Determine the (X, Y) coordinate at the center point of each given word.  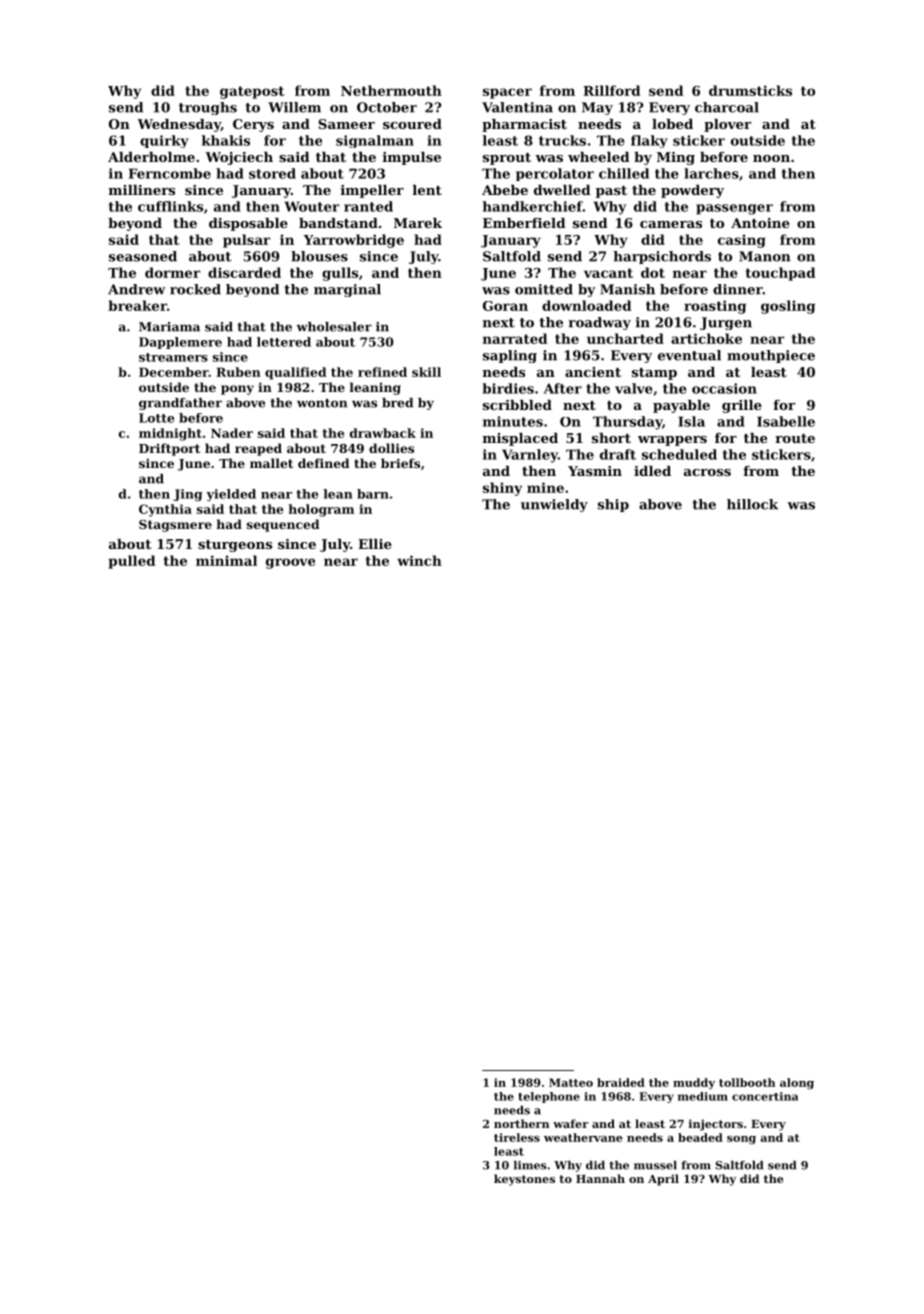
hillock (752, 504)
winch (419, 560)
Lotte (156, 418)
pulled (132, 562)
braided (621, 1082)
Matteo (571, 1082)
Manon (764, 256)
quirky (164, 141)
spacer (507, 93)
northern (521, 1123)
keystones (524, 1180)
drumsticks (750, 90)
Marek (418, 223)
